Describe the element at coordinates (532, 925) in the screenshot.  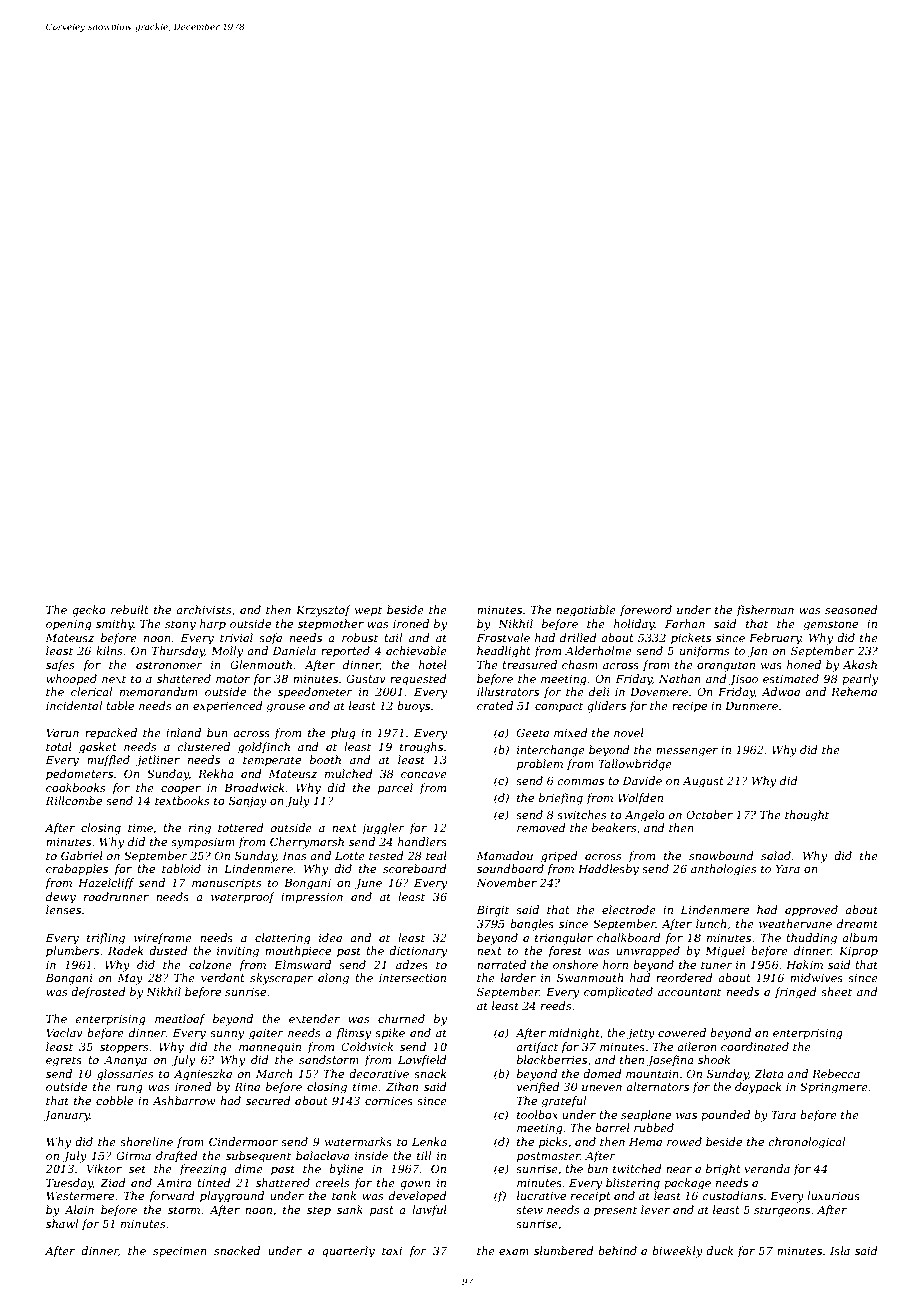
I see `bangles` at that location.
